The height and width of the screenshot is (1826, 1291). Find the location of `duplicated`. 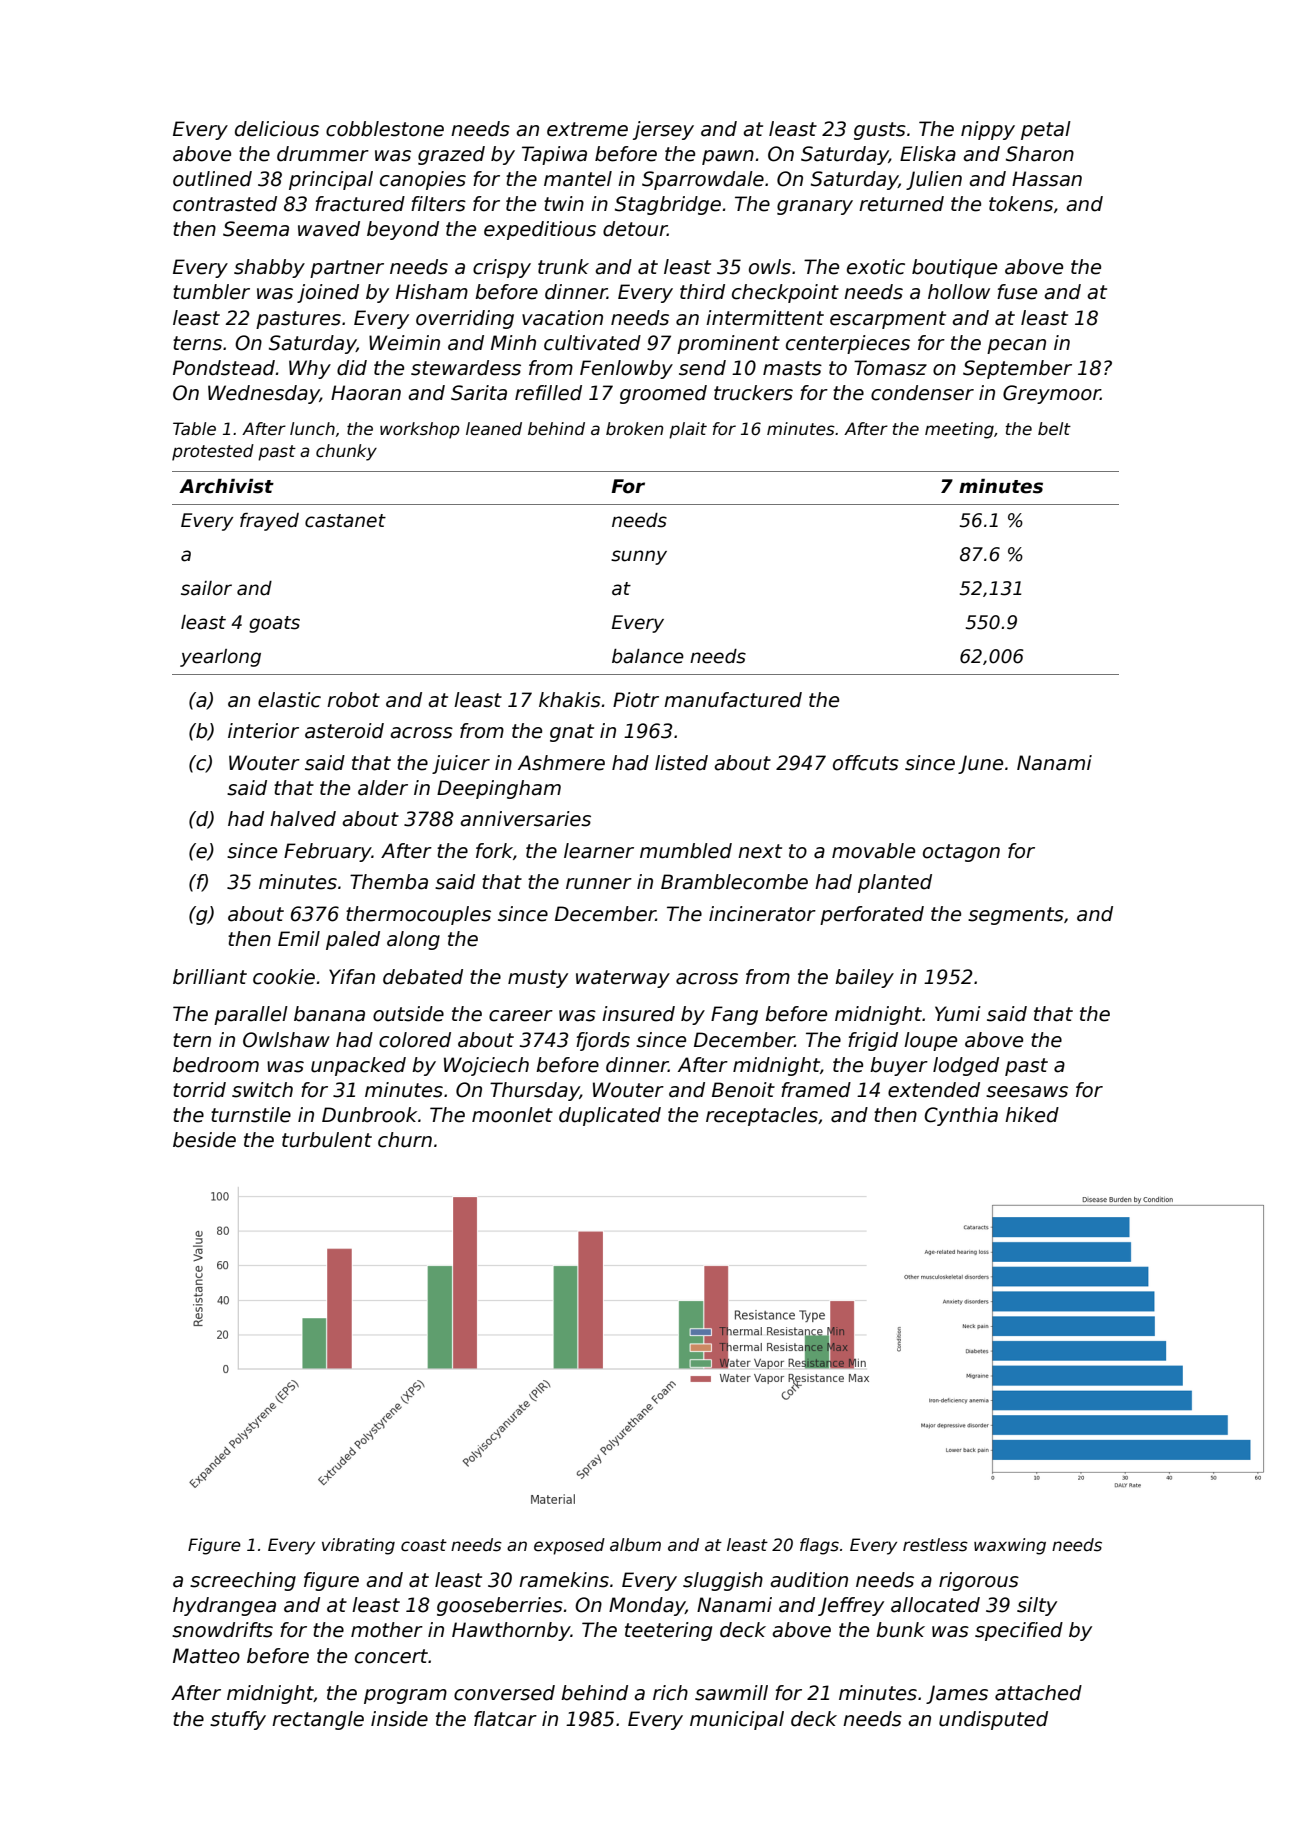

duplicated is located at coordinates (610, 1116).
